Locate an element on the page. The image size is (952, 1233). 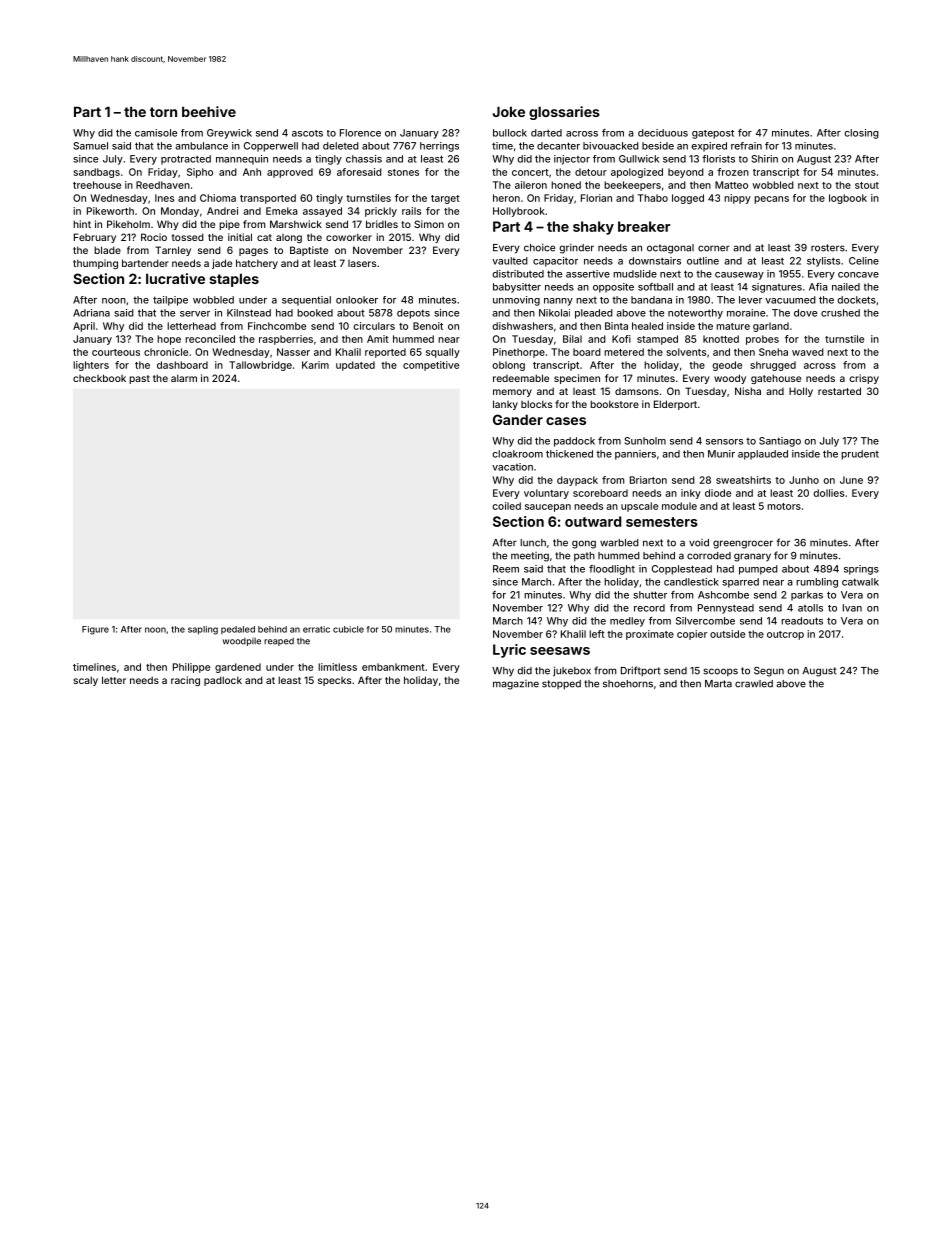
Figure is located at coordinates (95, 630).
